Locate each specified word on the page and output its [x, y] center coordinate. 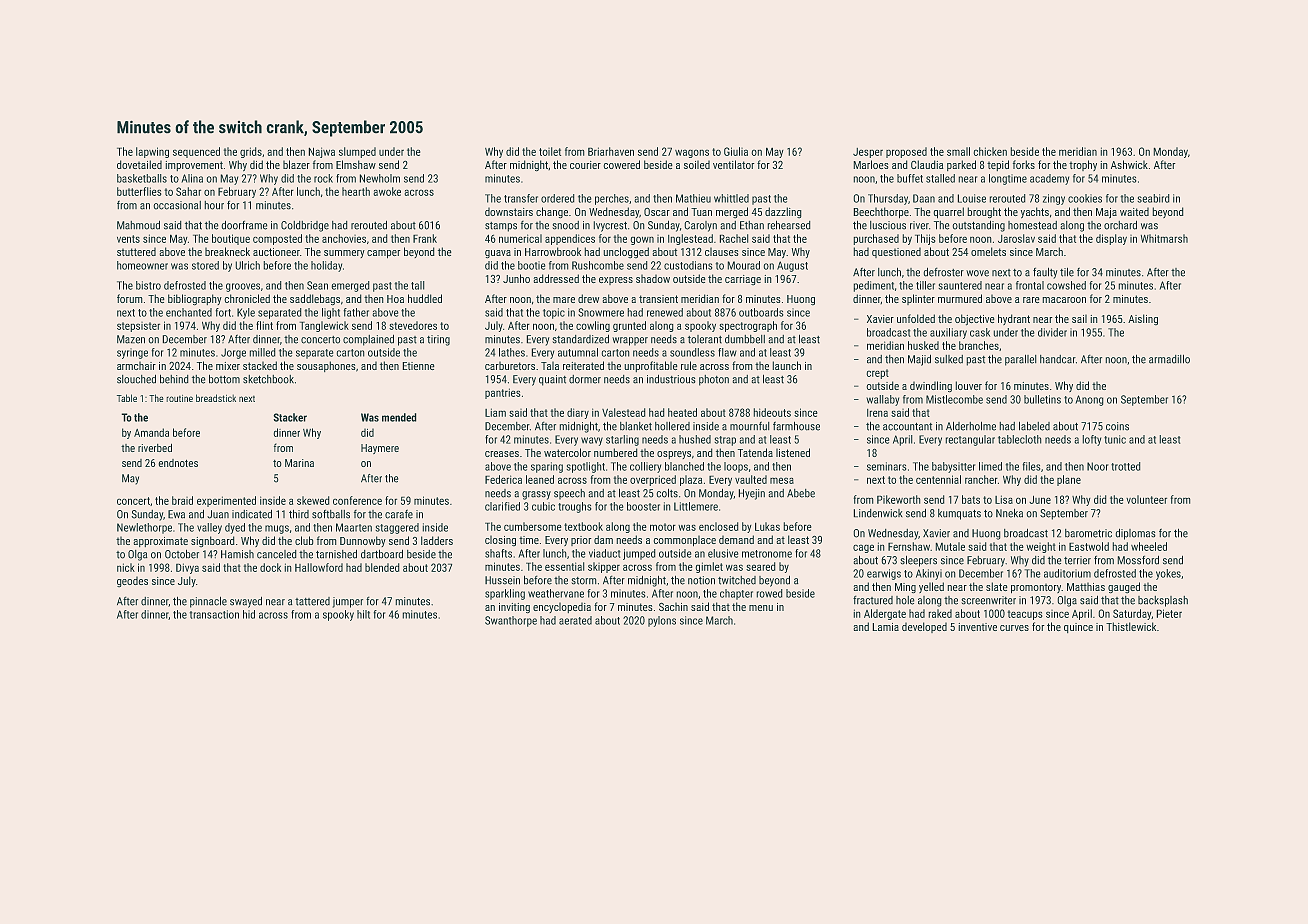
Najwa [321, 152]
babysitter [954, 467]
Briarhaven [611, 151]
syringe [132, 353]
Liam [495, 412]
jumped [639, 554]
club [304, 540]
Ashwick [1129, 164]
